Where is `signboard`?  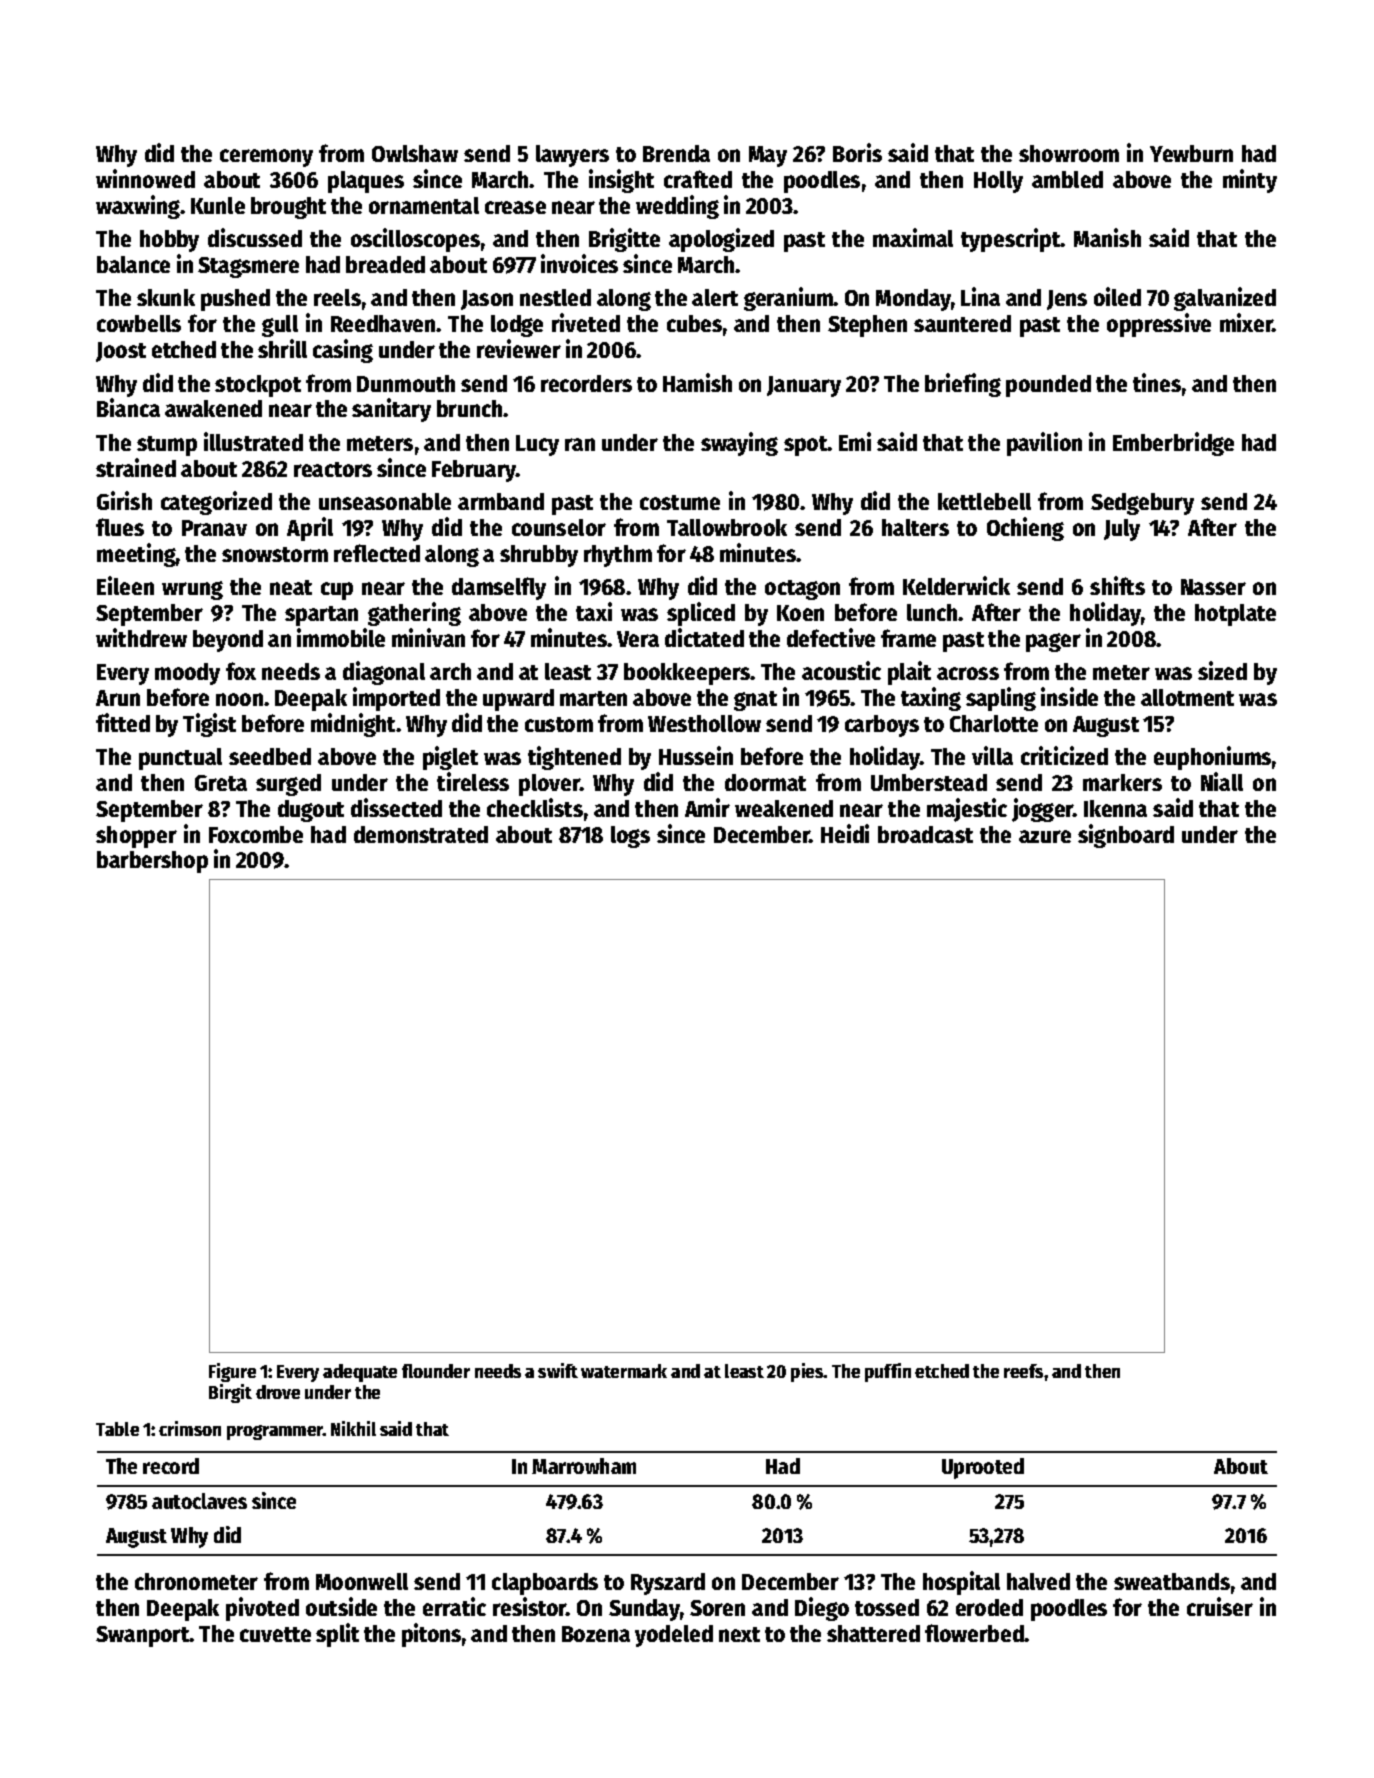
signboard is located at coordinates (1126, 836).
